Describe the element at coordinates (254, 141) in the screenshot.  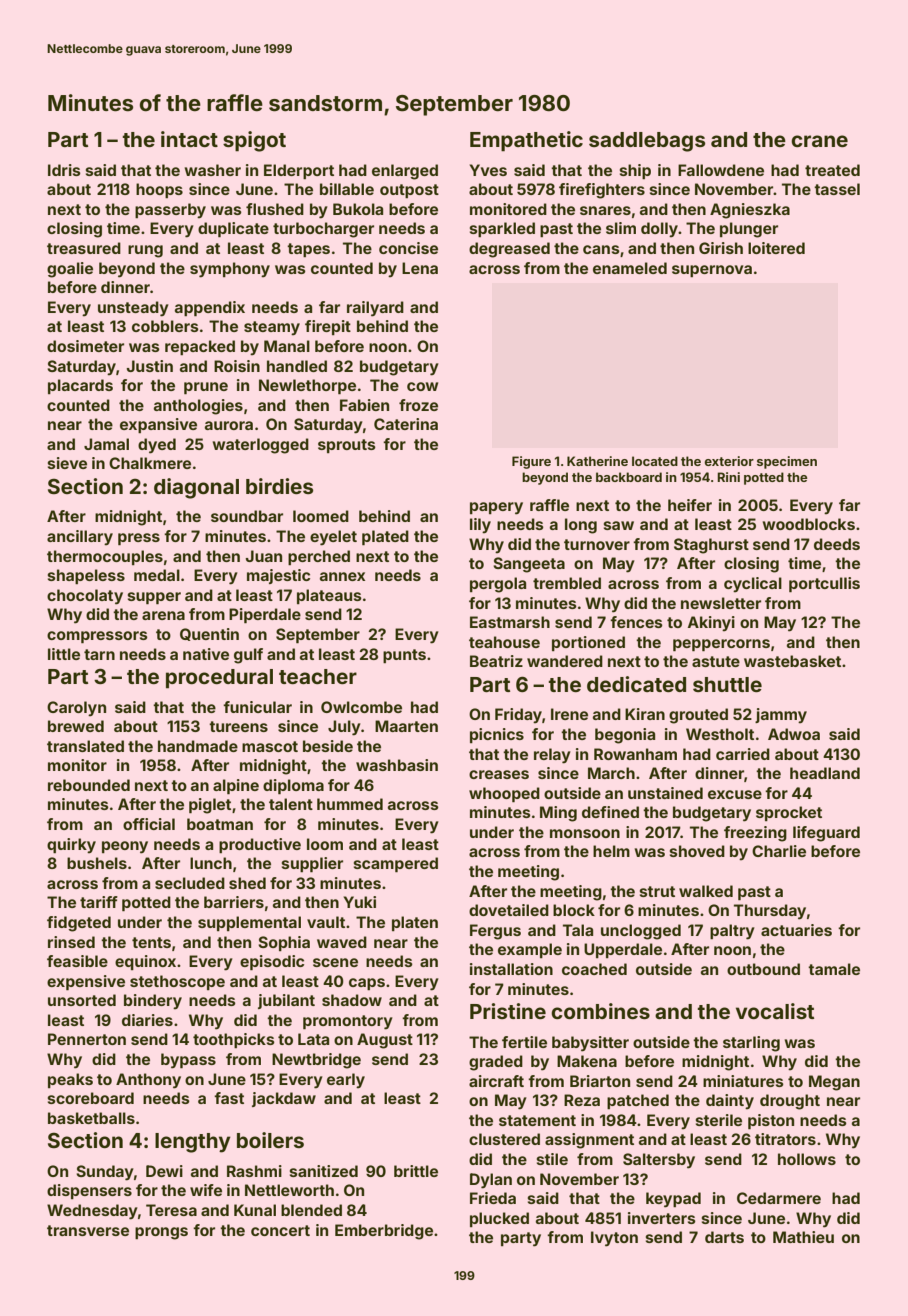
I see `spigot` at that location.
